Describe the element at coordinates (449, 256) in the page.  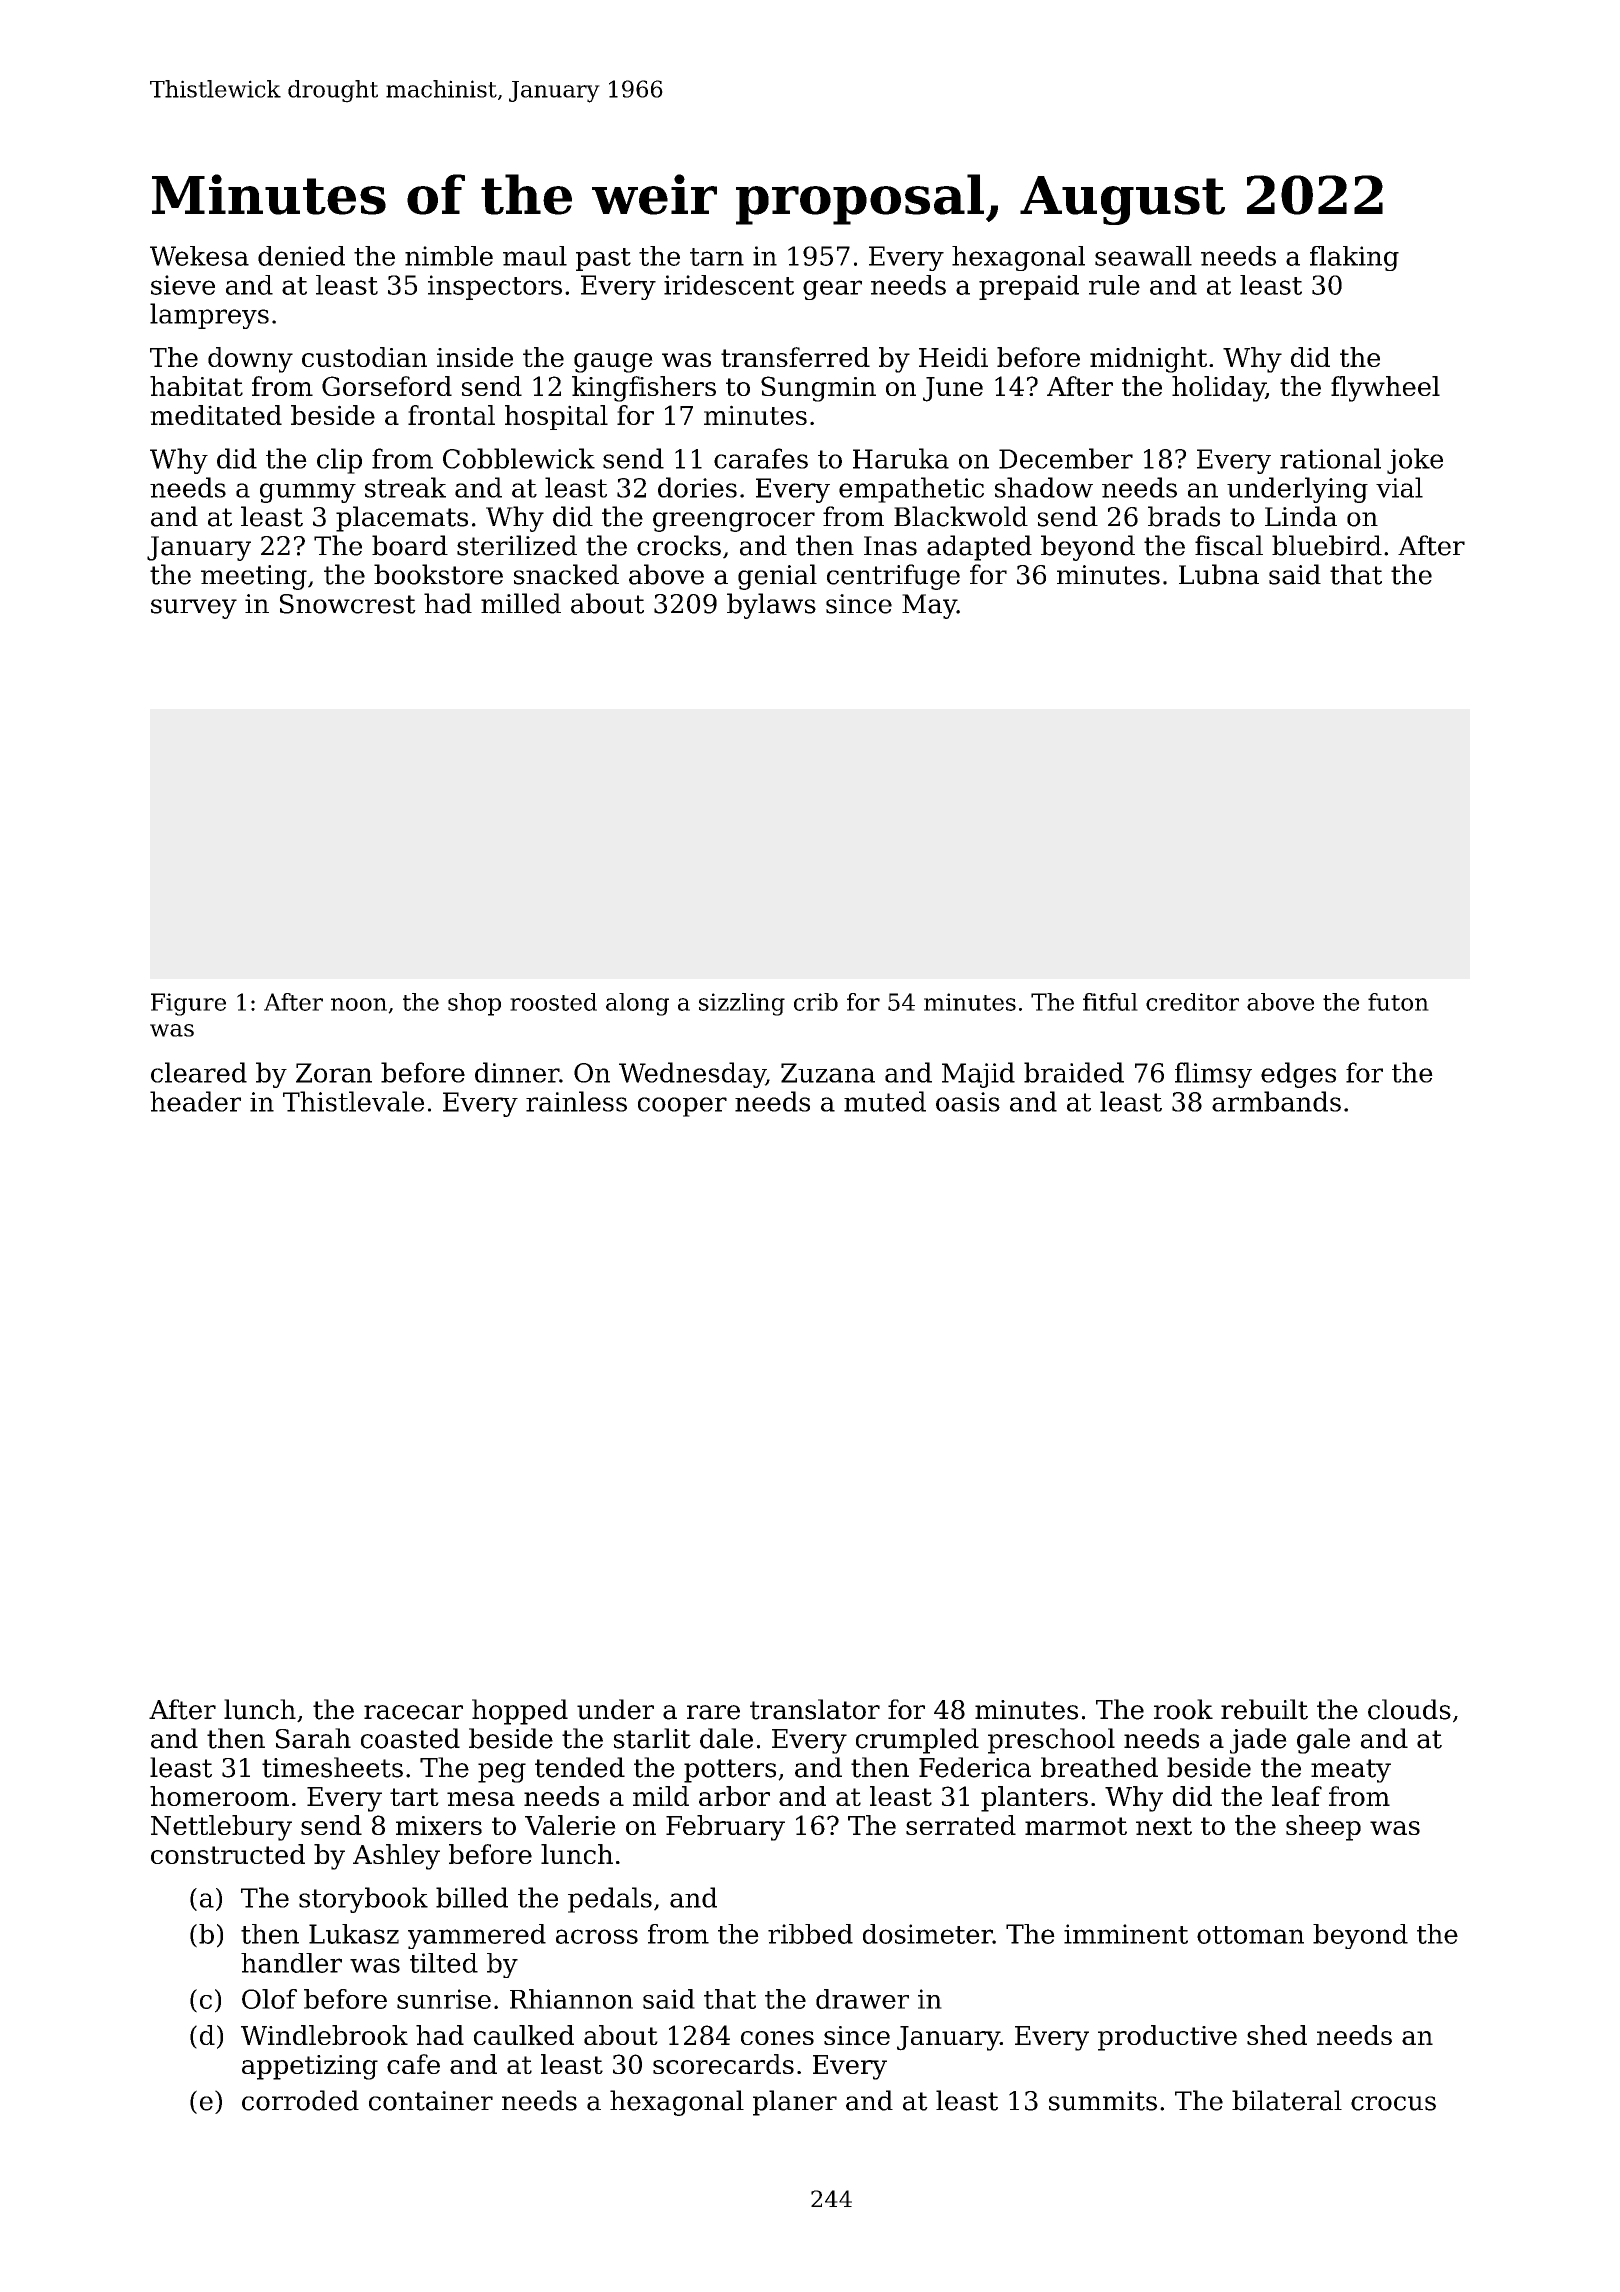
I see `nimble` at that location.
